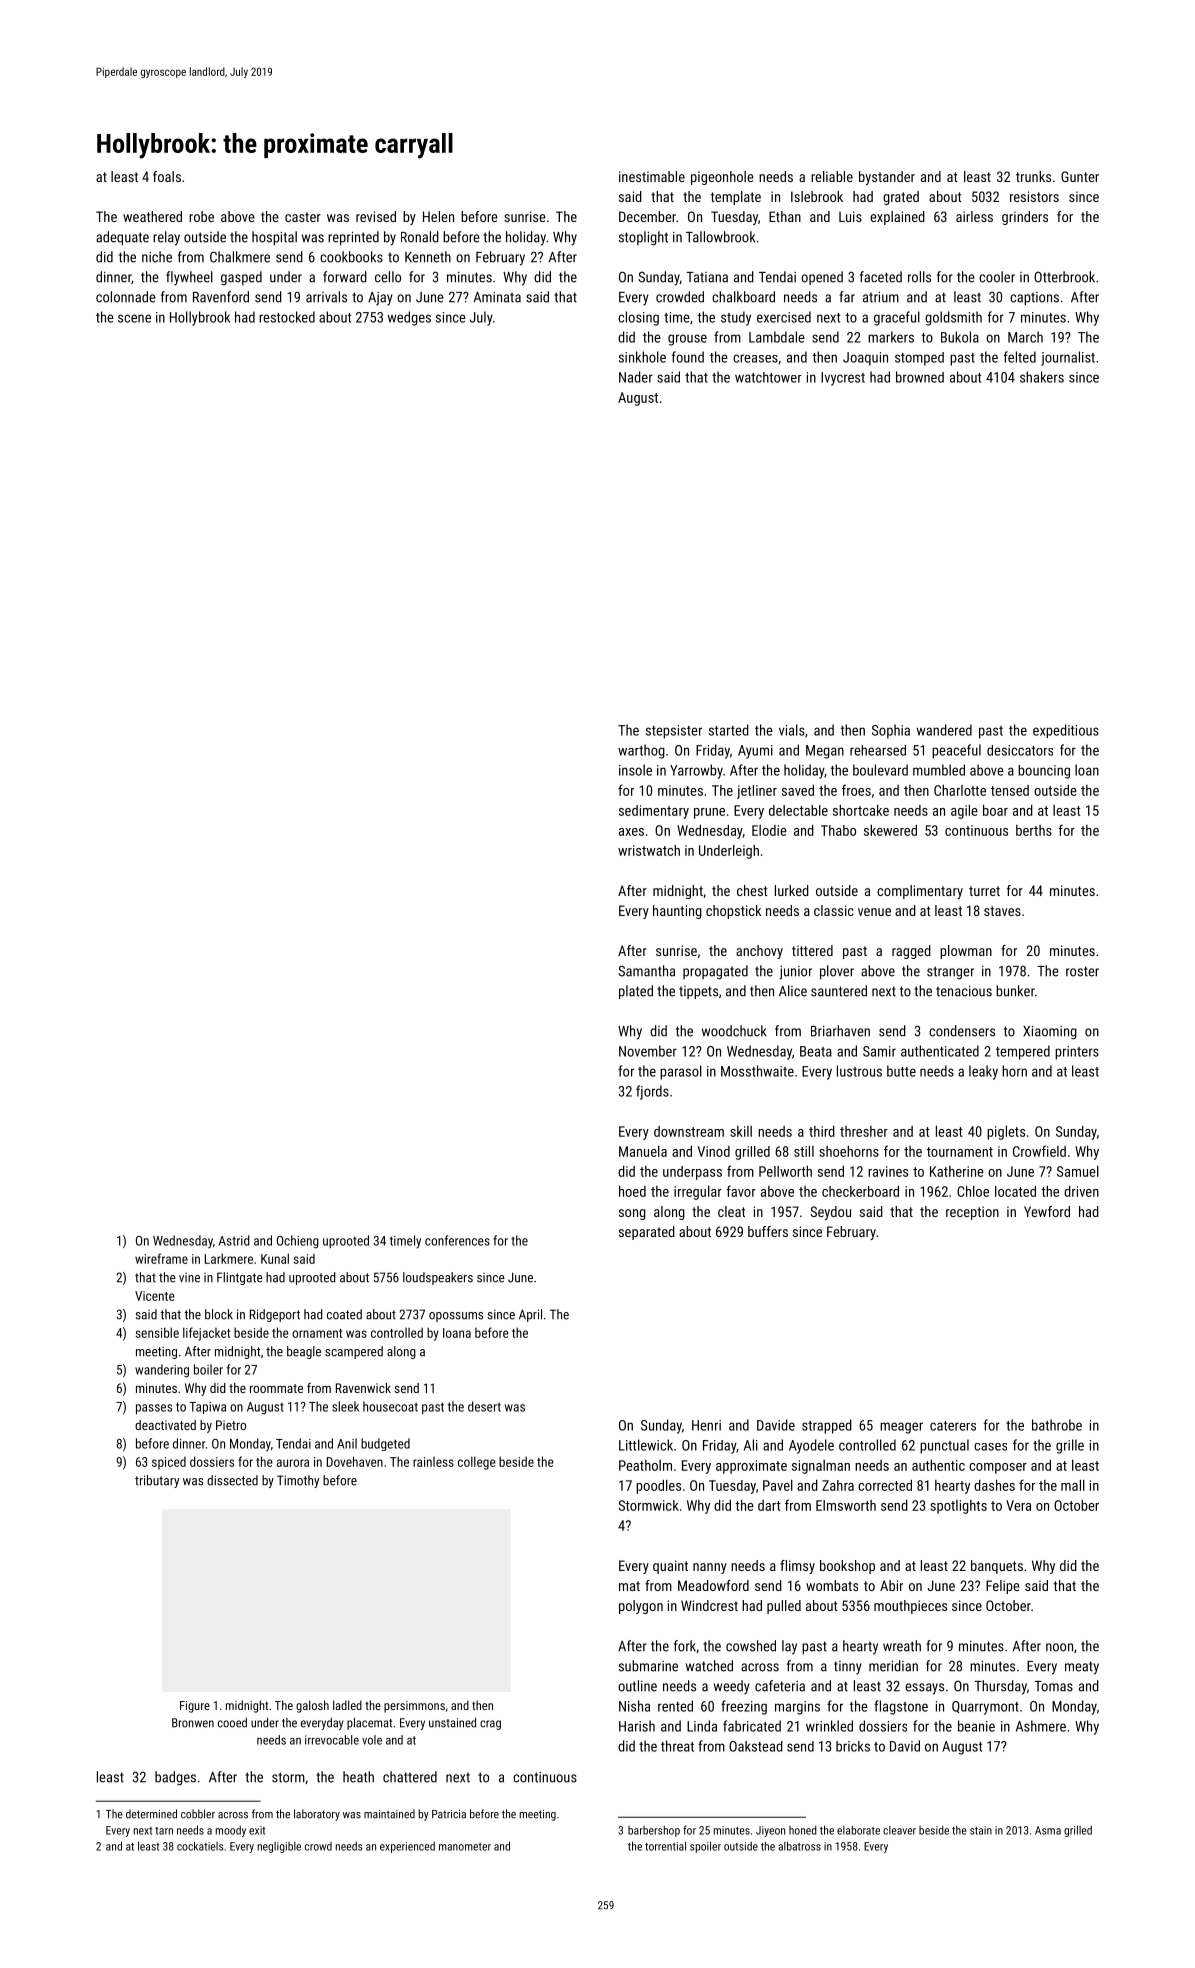 The image size is (1195, 1968). What do you see at coordinates (287, 317) in the page?
I see `restocked` at bounding box center [287, 317].
